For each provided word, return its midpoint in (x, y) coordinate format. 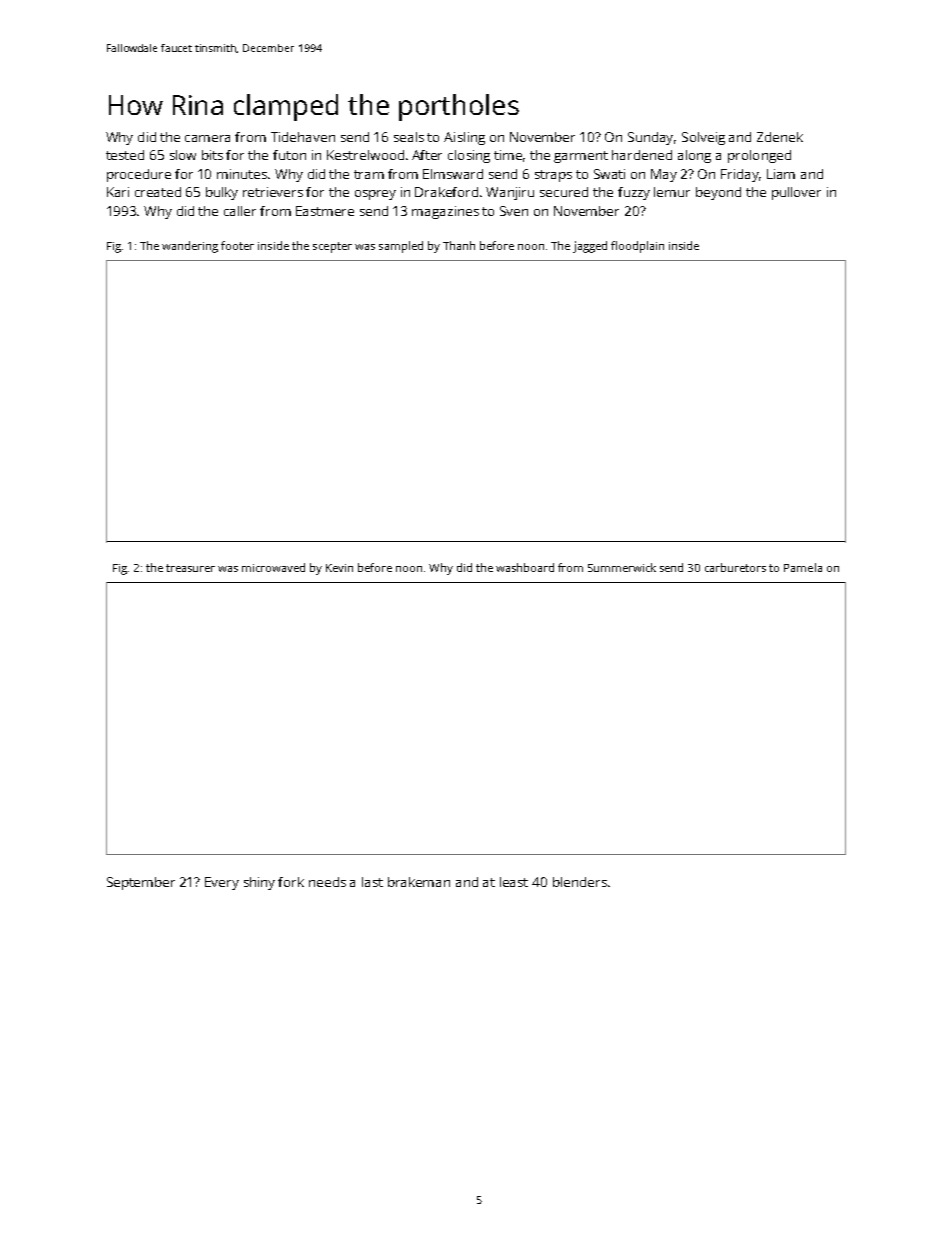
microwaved (273, 567)
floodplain (637, 247)
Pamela (803, 567)
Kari (118, 192)
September (141, 883)
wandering (190, 247)
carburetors (735, 567)
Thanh (459, 245)
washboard (525, 567)
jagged (590, 247)
